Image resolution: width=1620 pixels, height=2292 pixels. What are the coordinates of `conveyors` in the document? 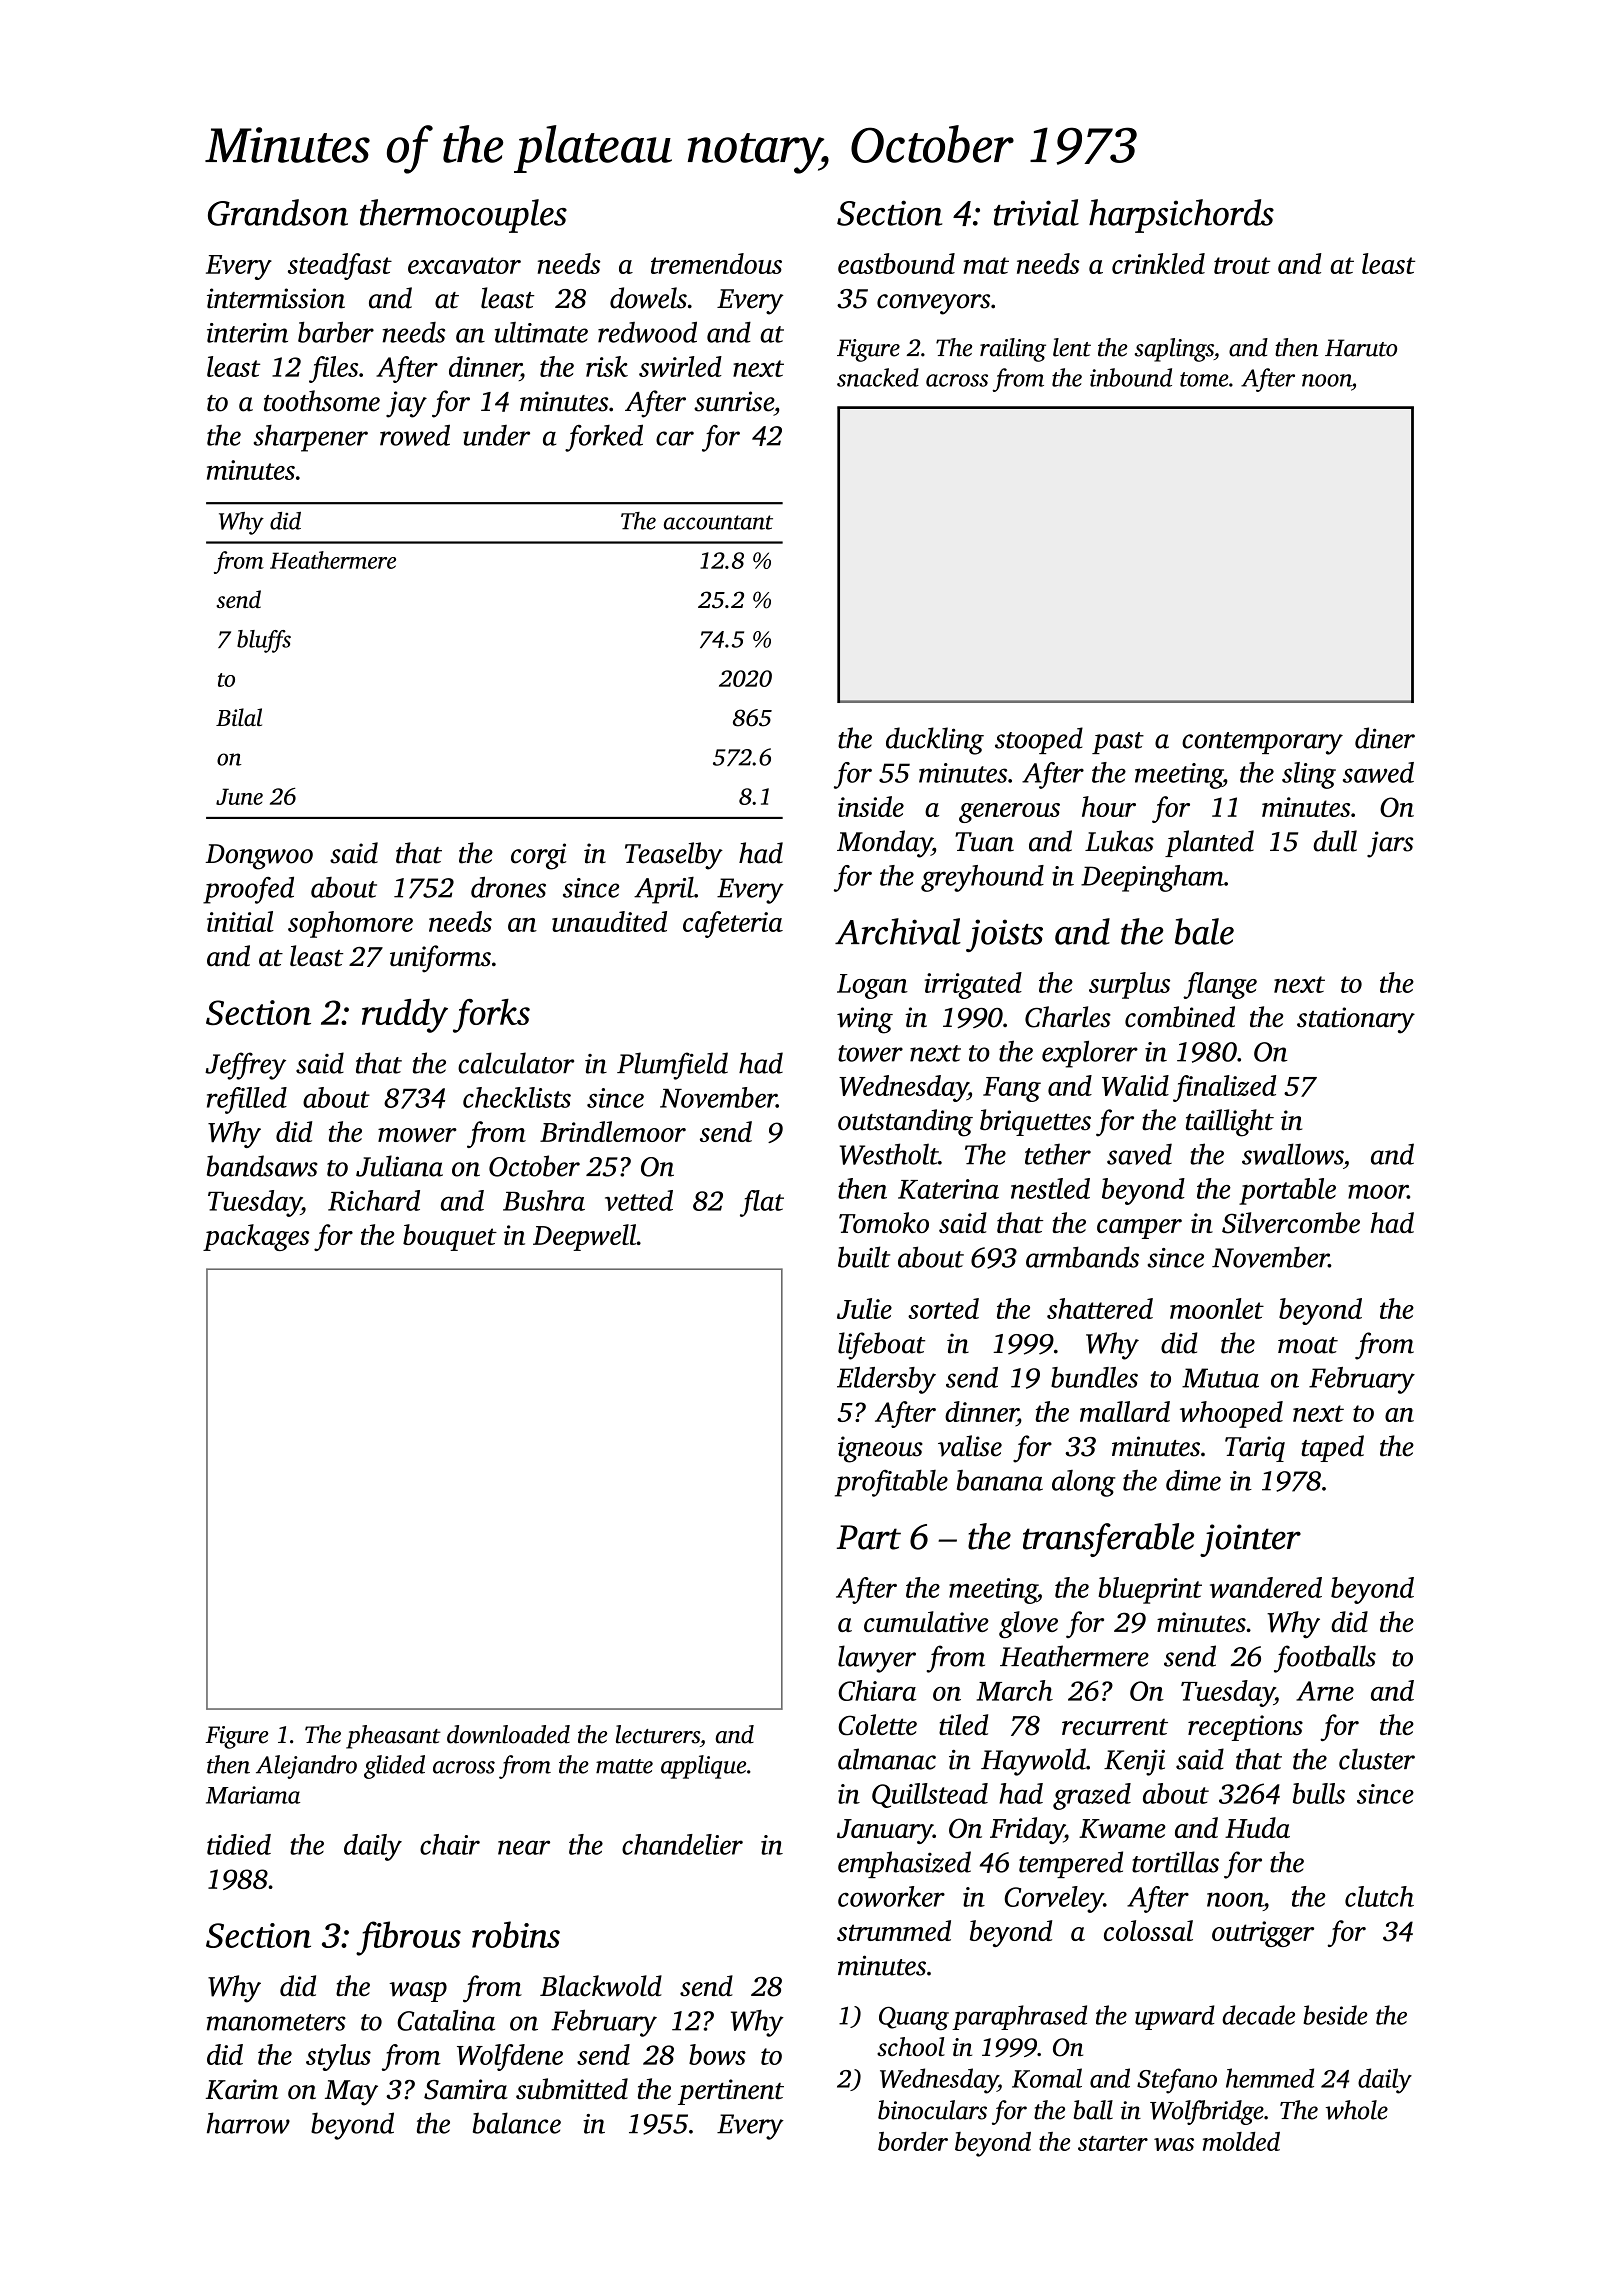 It's located at (933, 304).
